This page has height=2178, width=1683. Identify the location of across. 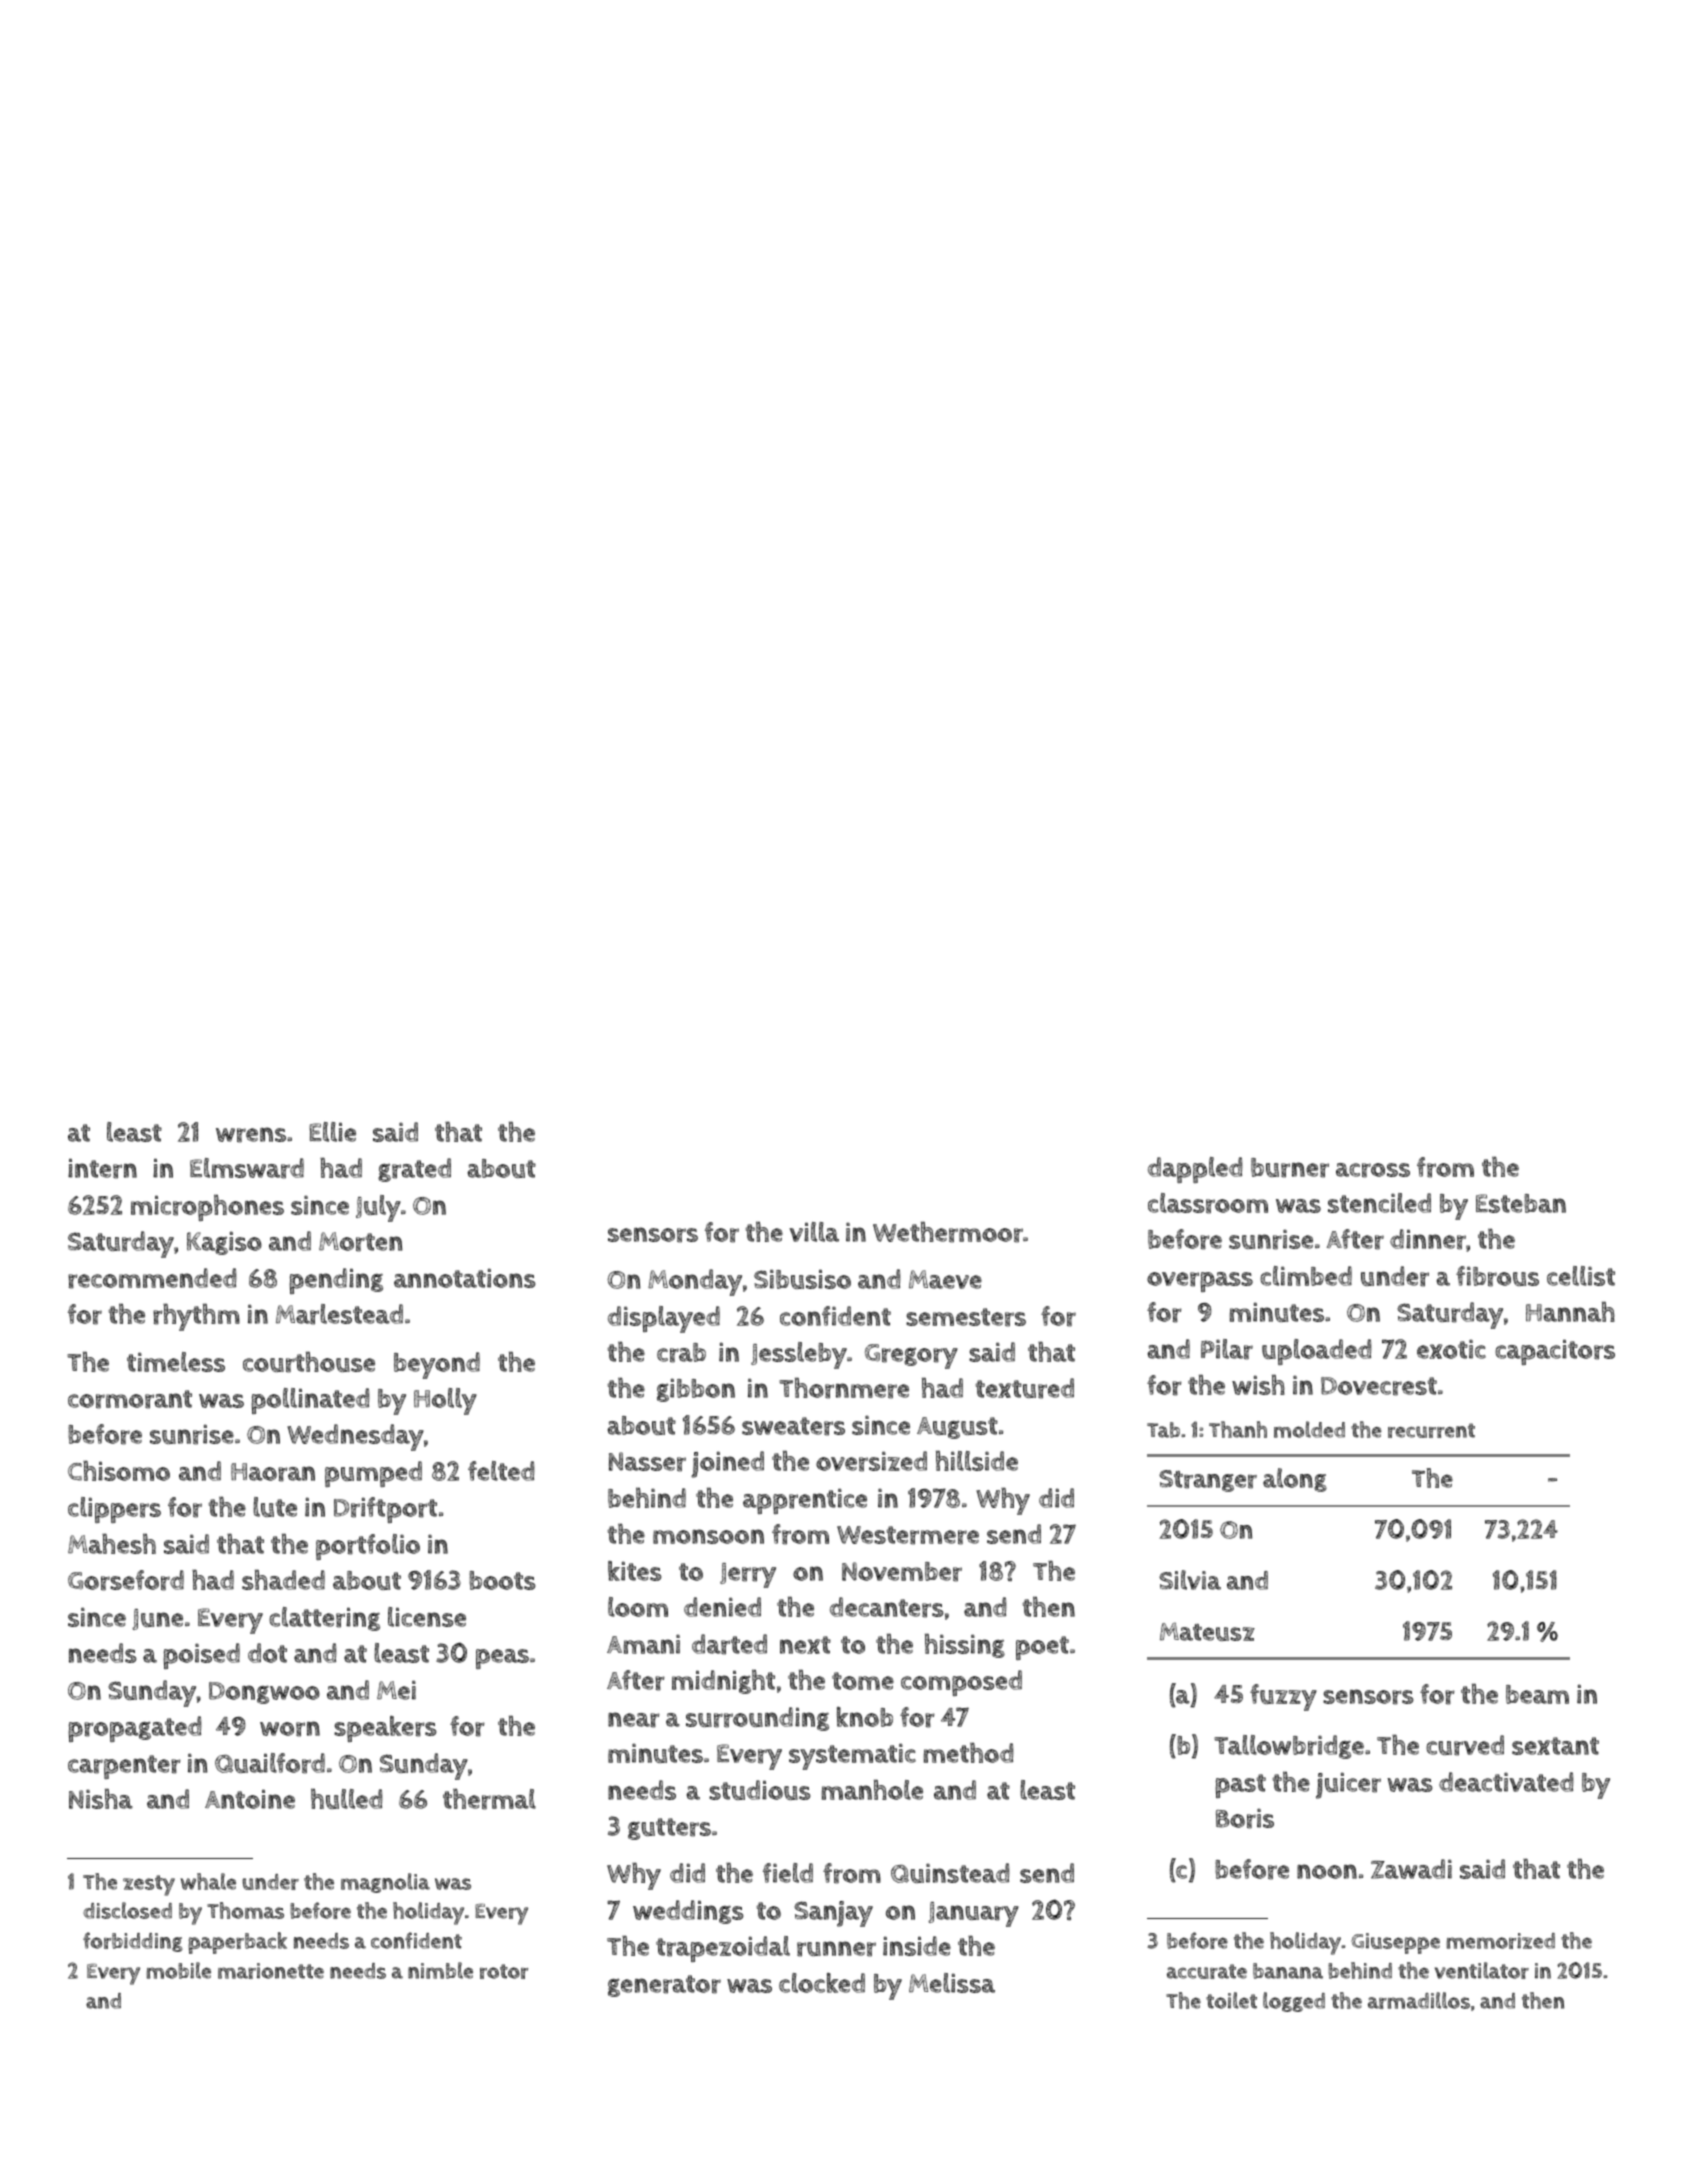
(1373, 1170).
